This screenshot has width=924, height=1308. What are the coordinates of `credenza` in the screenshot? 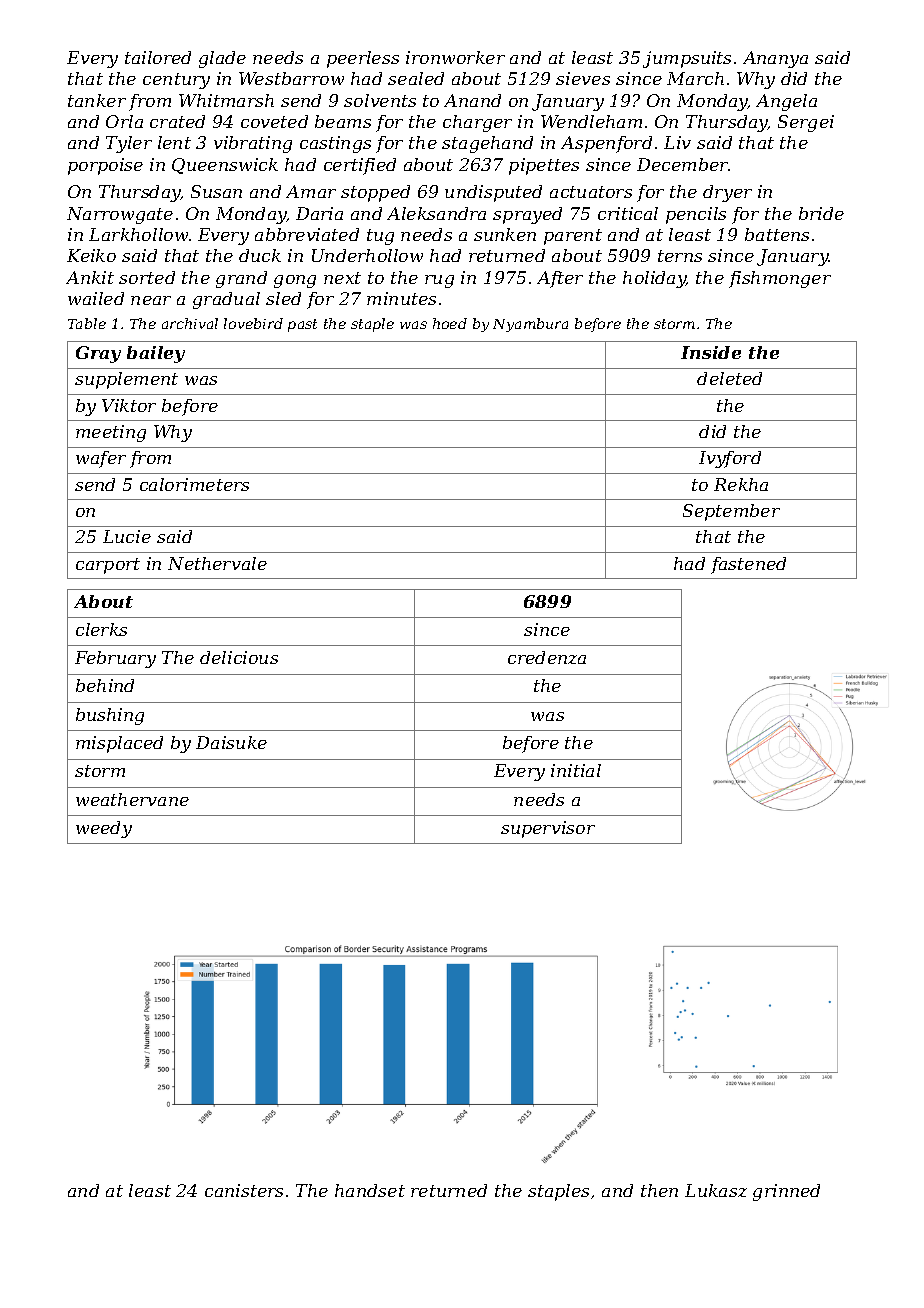 It's located at (547, 657).
